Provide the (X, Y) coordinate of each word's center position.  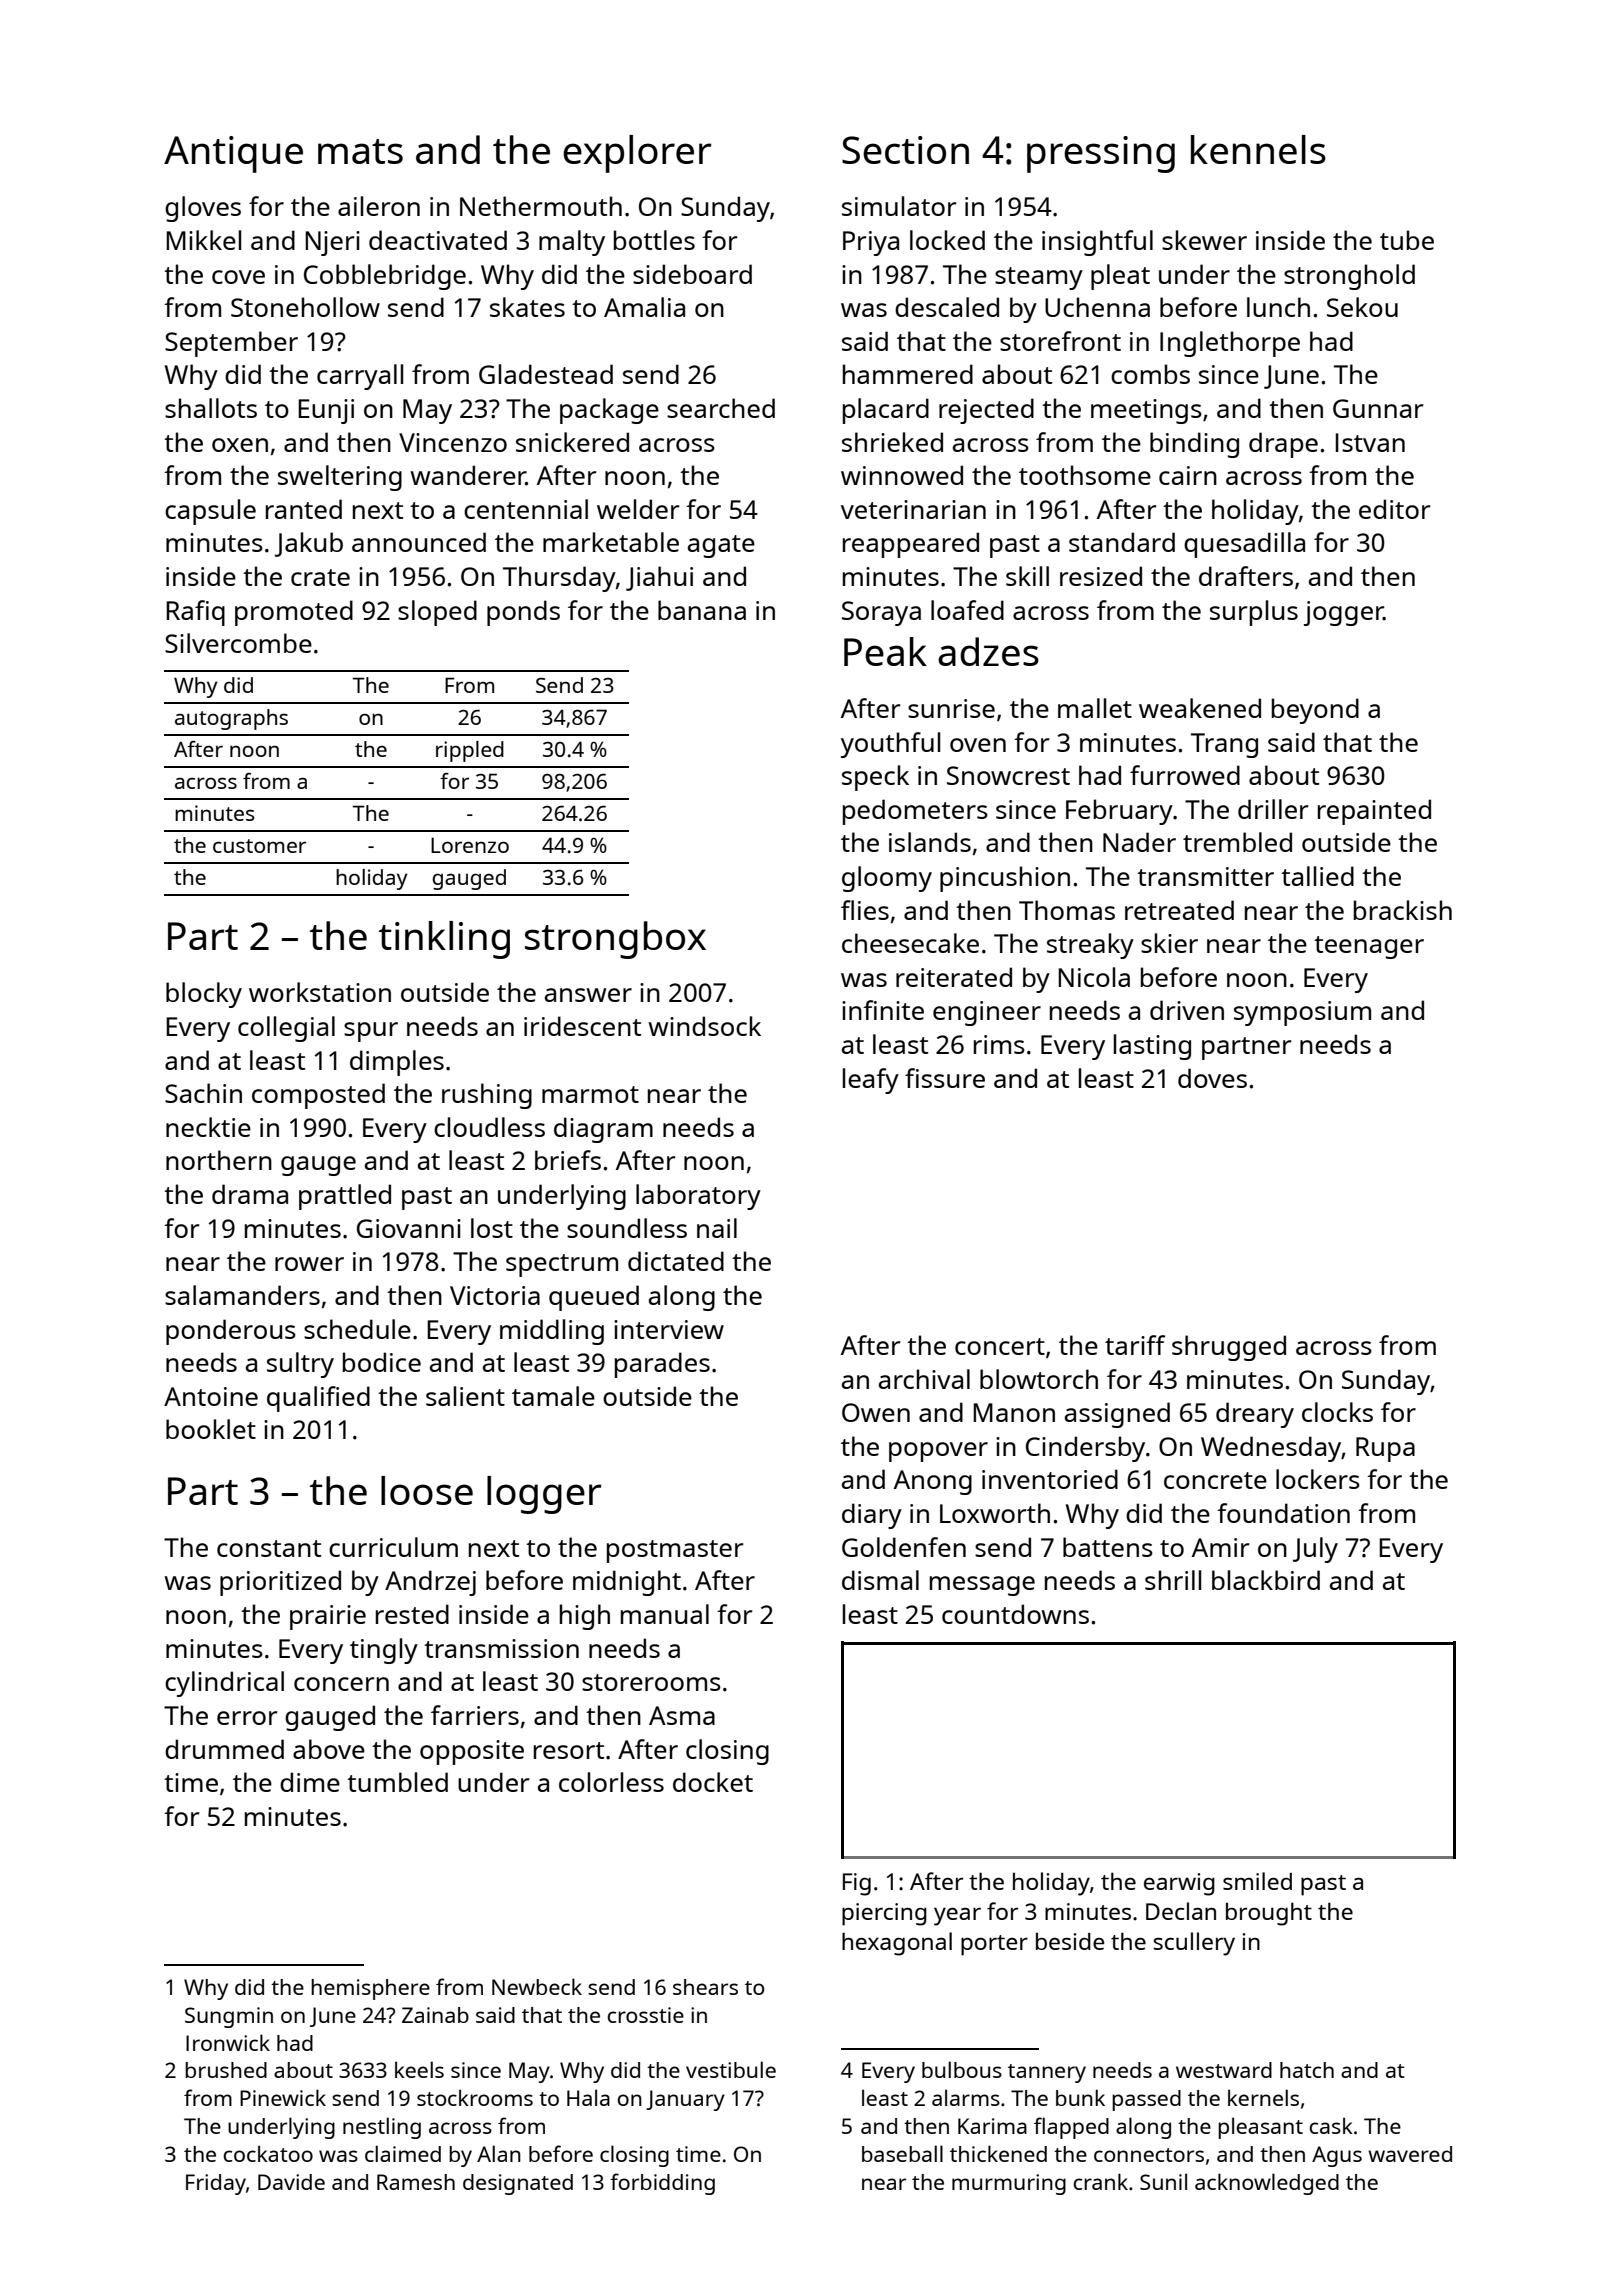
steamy (1039, 278)
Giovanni (409, 1228)
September (231, 344)
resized (1101, 576)
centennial (526, 509)
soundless (627, 1228)
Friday (216, 2184)
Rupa (1385, 1449)
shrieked (892, 442)
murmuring (1009, 2184)
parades (662, 1365)
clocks (1337, 1412)
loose (427, 1490)
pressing (1101, 154)
